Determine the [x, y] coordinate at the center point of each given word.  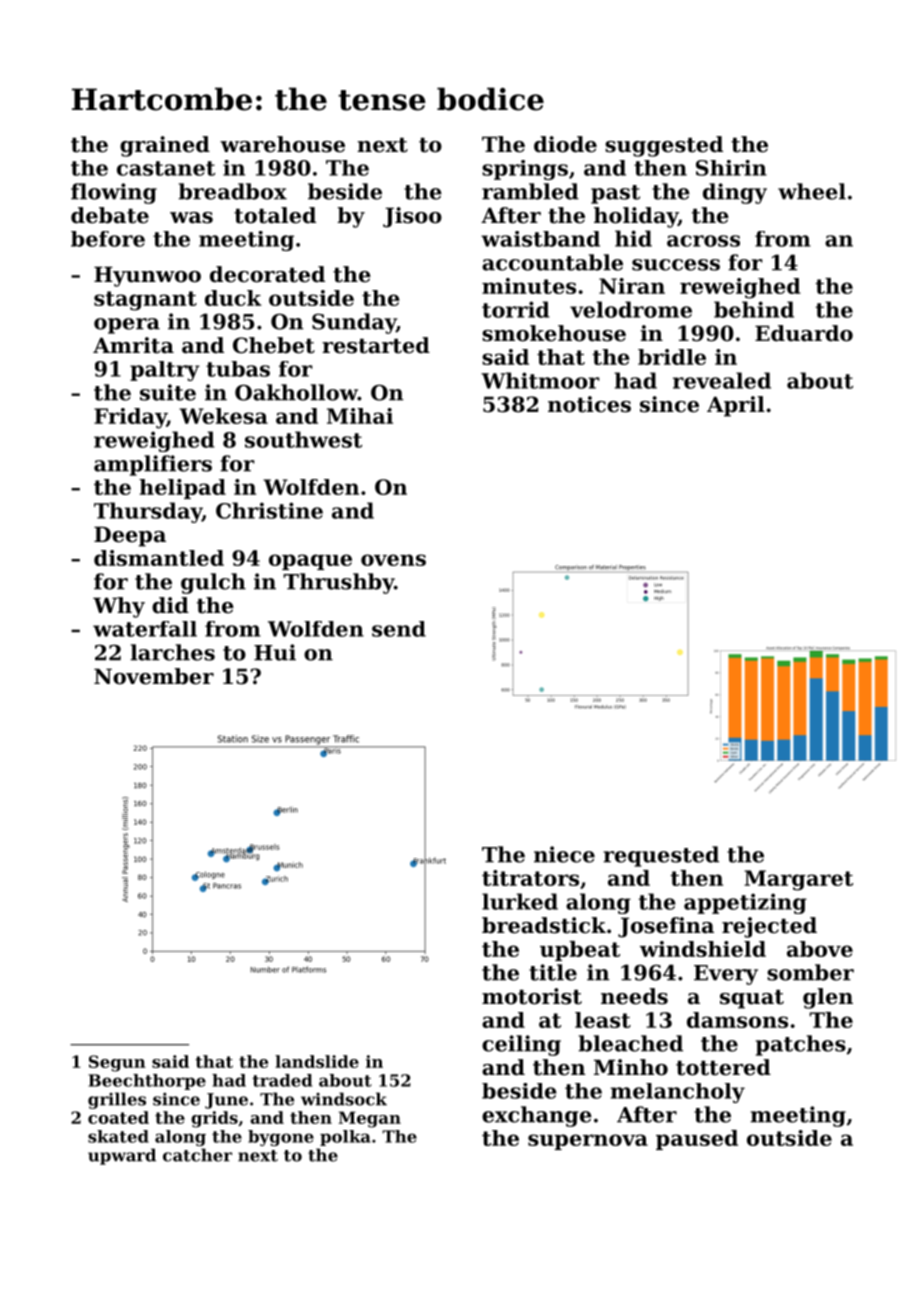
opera [127, 326]
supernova [588, 1142]
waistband [540, 239]
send [399, 629]
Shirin [731, 168]
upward [122, 1156]
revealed [722, 380]
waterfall [145, 629]
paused [697, 1140]
